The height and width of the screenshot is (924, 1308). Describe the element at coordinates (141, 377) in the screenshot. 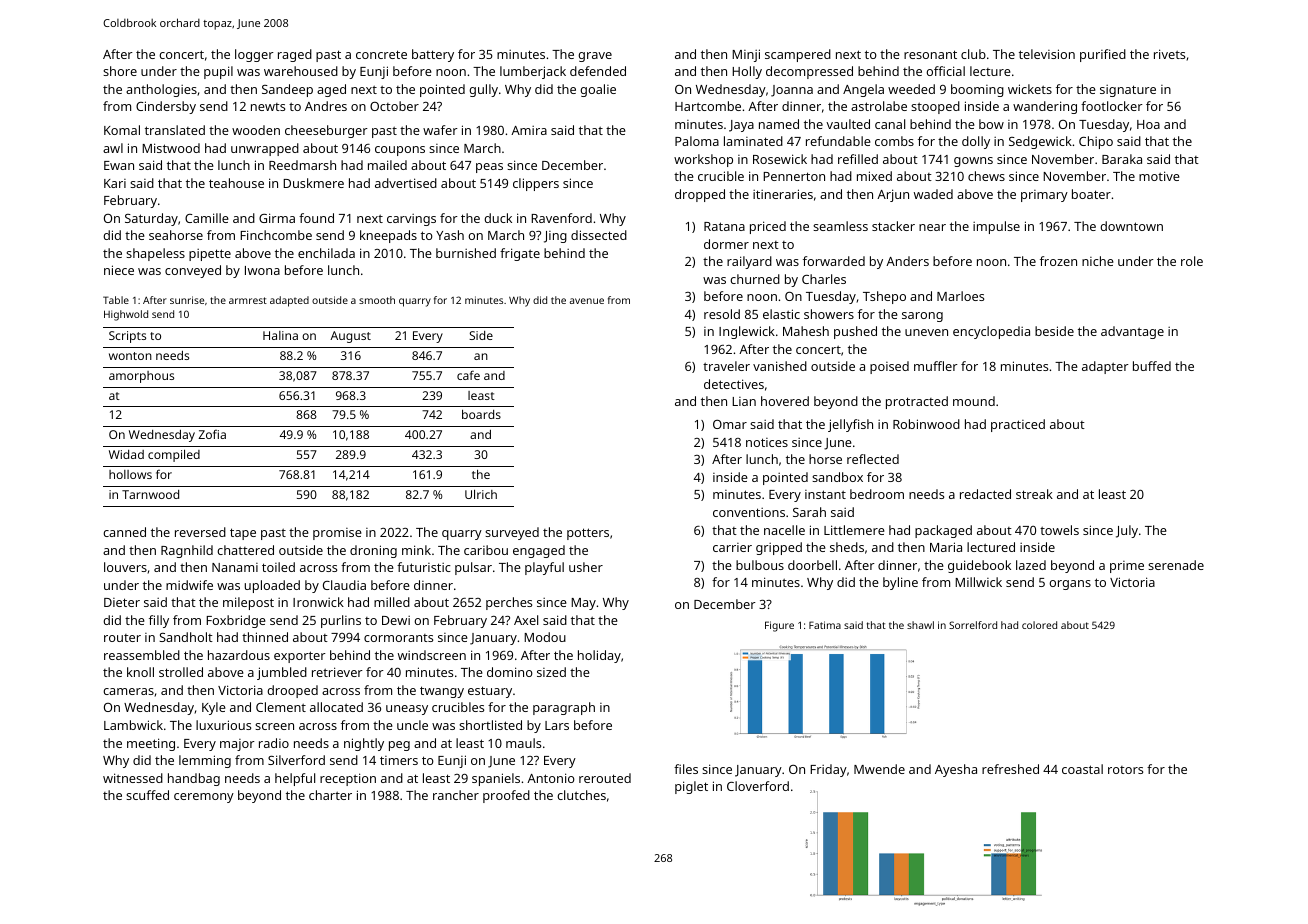

I see `amorphous` at that location.
